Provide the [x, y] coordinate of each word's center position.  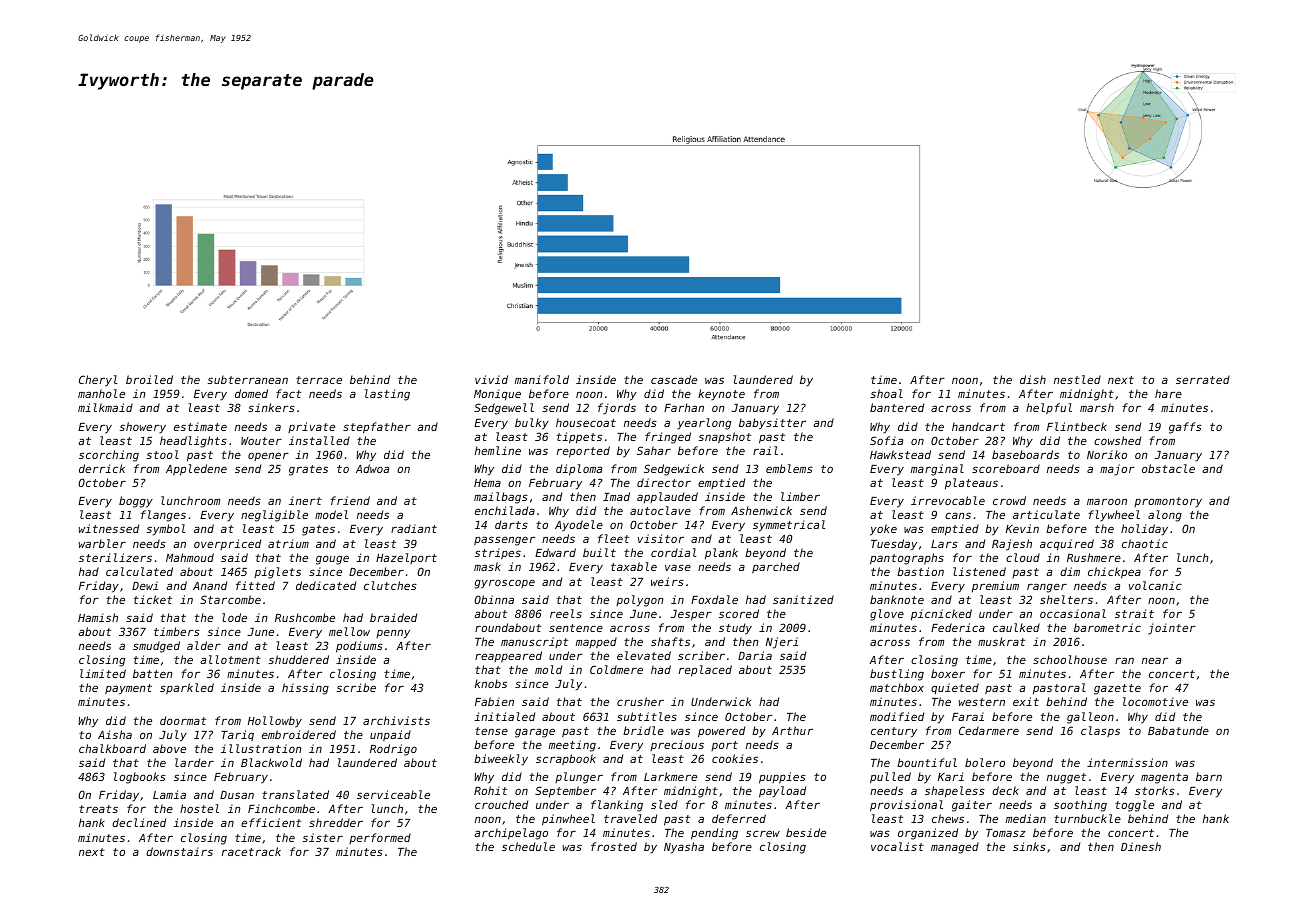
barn [1209, 776]
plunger [579, 778]
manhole [101, 393]
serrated [1203, 379]
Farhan [684, 407]
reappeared [508, 656]
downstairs [179, 851]
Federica [958, 627]
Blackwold [271, 762]
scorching [109, 456]
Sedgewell [504, 409]
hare [1168, 393]
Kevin [1022, 528]
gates [318, 530]
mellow [349, 631]
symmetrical [789, 526]
